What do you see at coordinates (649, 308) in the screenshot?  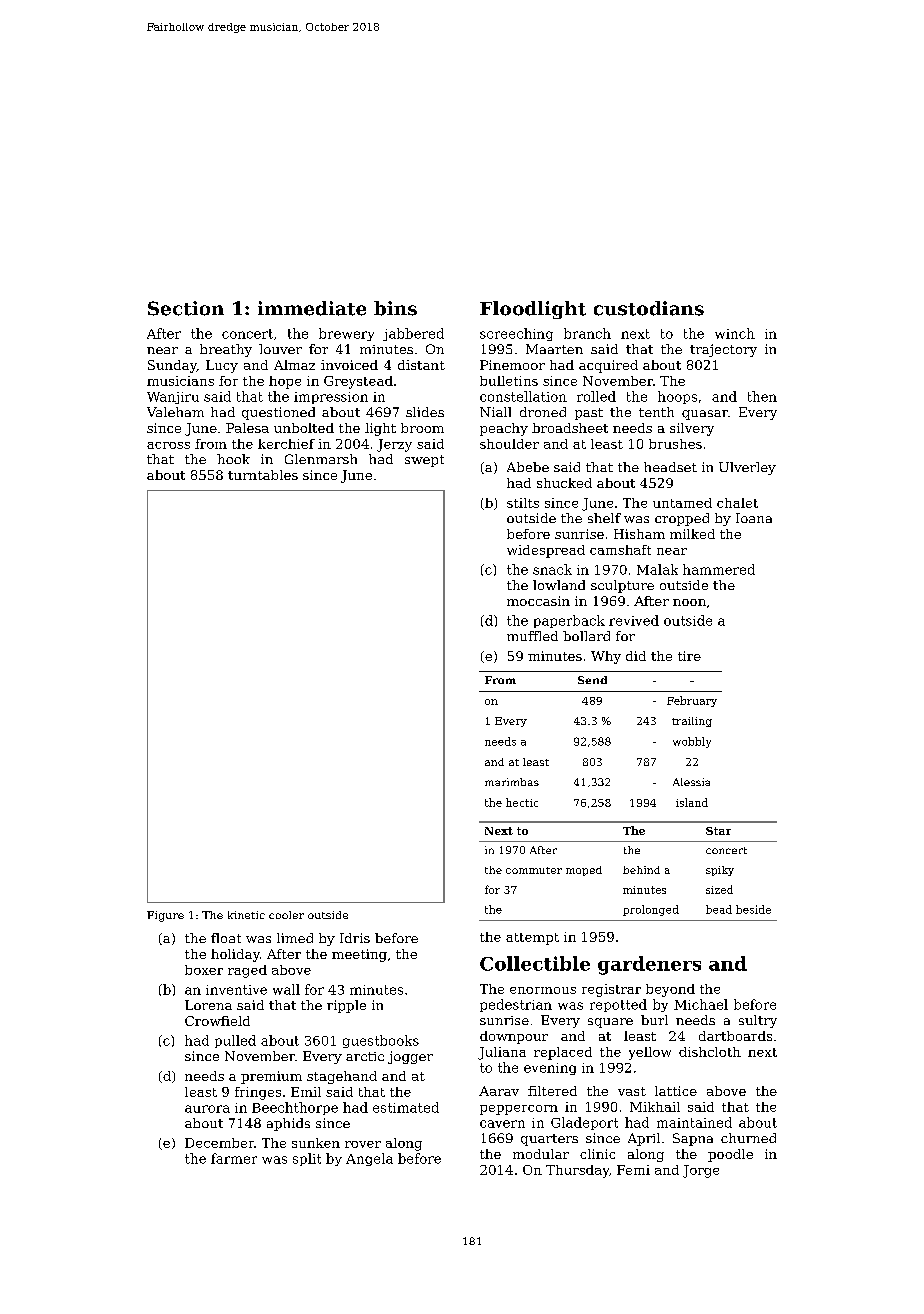 I see `custodians` at bounding box center [649, 308].
